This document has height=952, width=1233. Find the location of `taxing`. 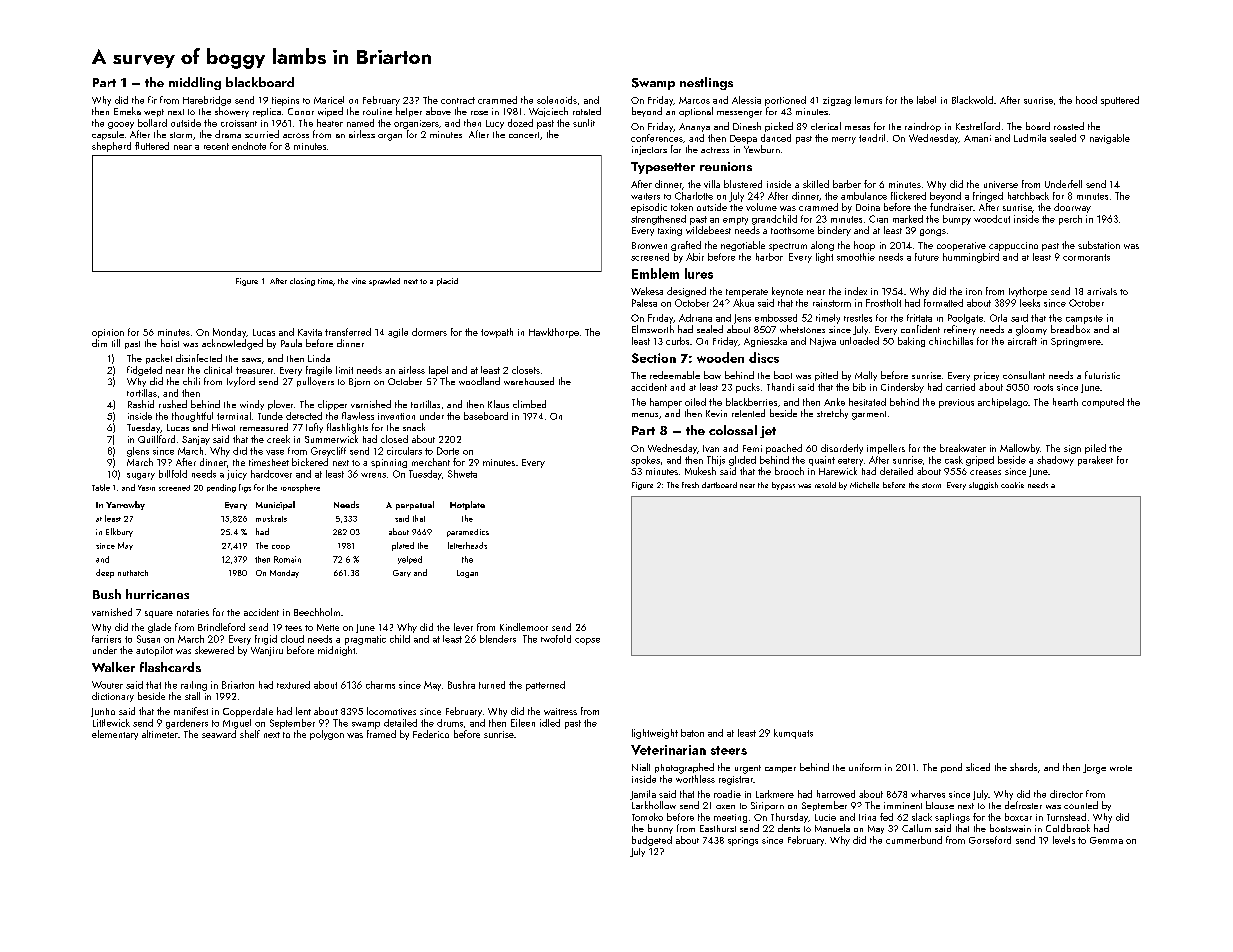

taxing is located at coordinates (670, 231).
